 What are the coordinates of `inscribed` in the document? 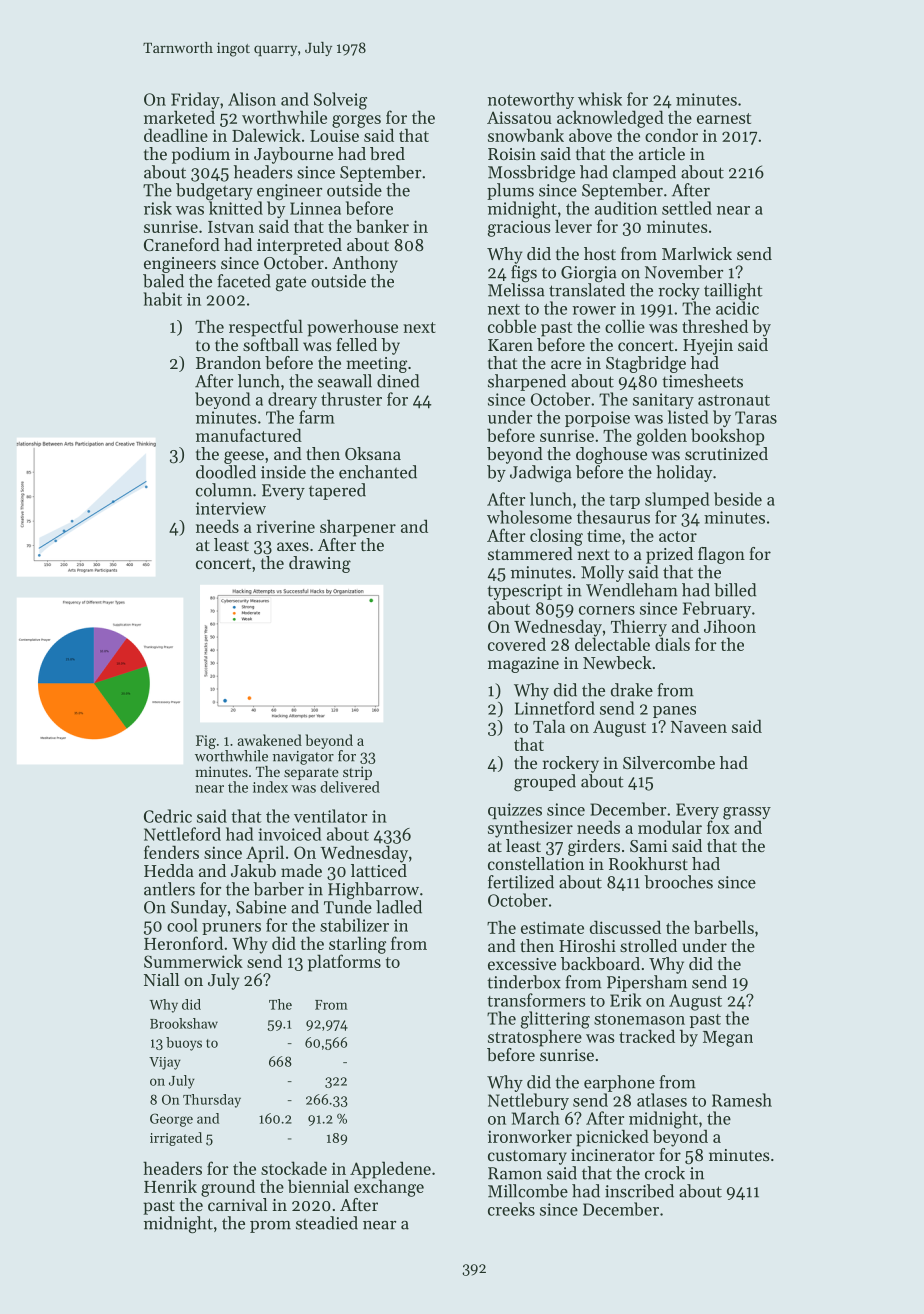 It's located at (639, 1191).
